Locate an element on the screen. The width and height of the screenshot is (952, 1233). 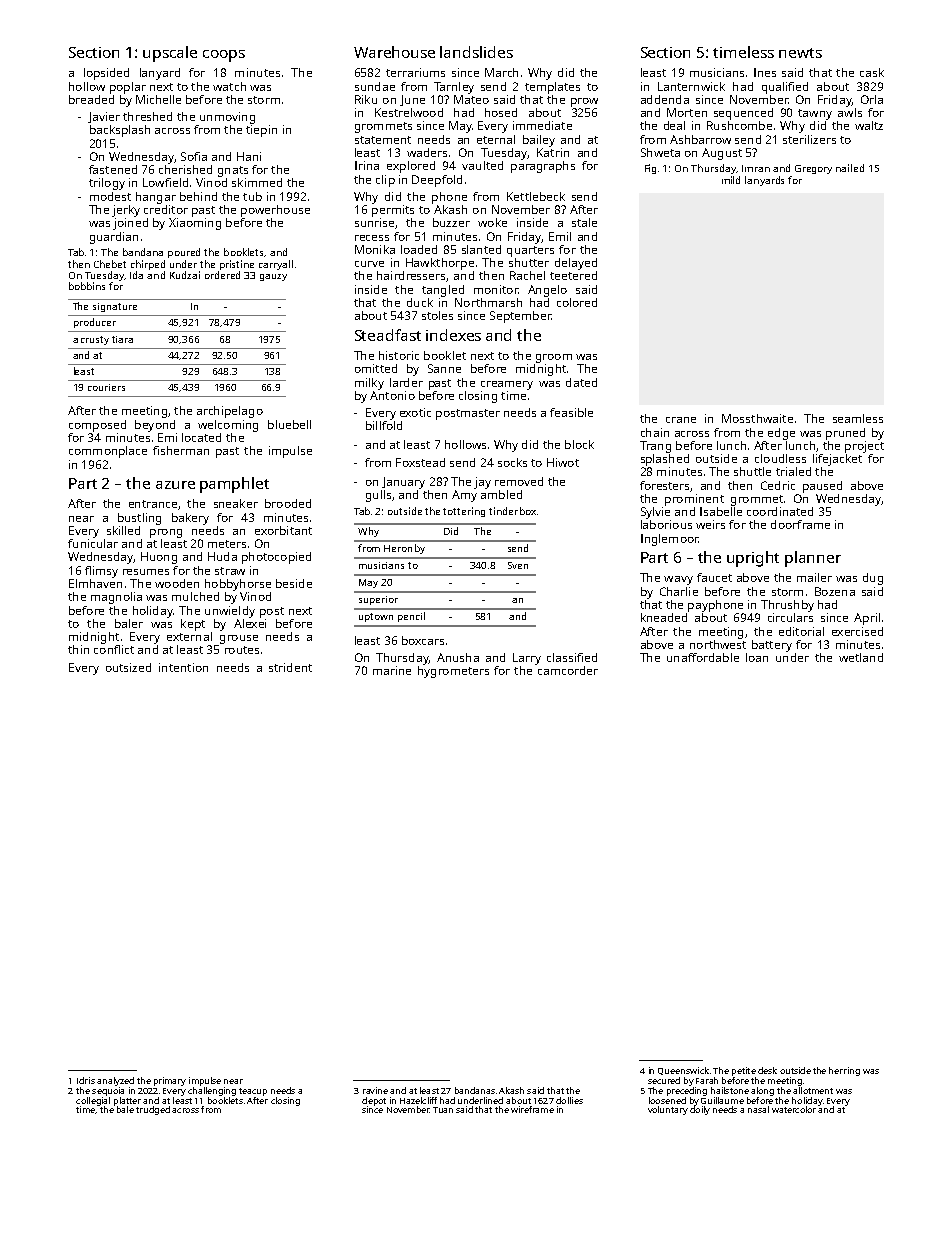
teacup is located at coordinates (253, 1092).
